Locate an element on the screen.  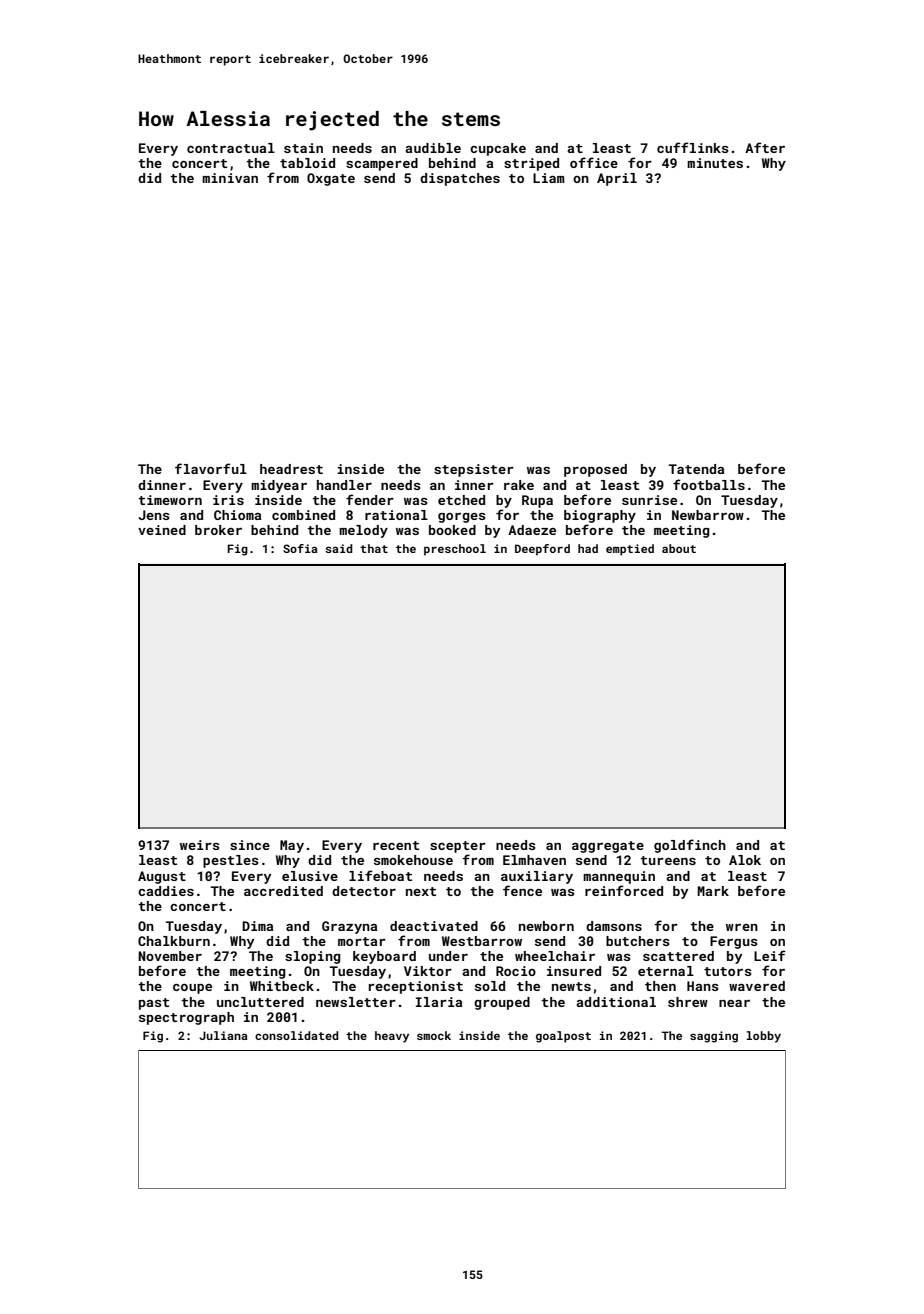
Fergus is located at coordinates (734, 942).
